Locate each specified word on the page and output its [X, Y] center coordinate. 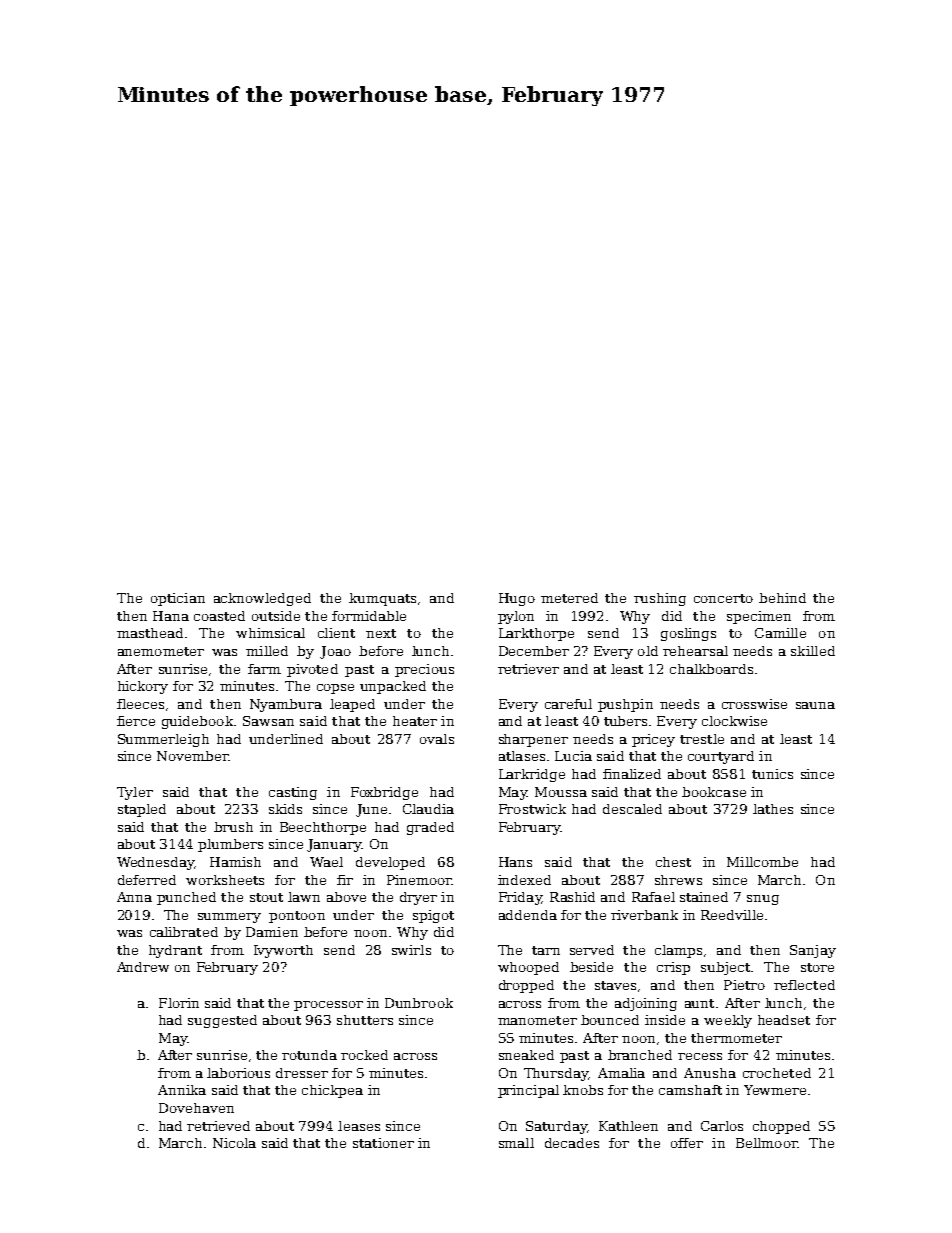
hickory [143, 687]
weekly [728, 1021]
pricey [653, 740]
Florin [179, 1003]
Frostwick [532, 809]
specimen [759, 617]
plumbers [230, 845]
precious [424, 670]
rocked [364, 1055]
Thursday [556, 1074]
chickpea [332, 1091]
